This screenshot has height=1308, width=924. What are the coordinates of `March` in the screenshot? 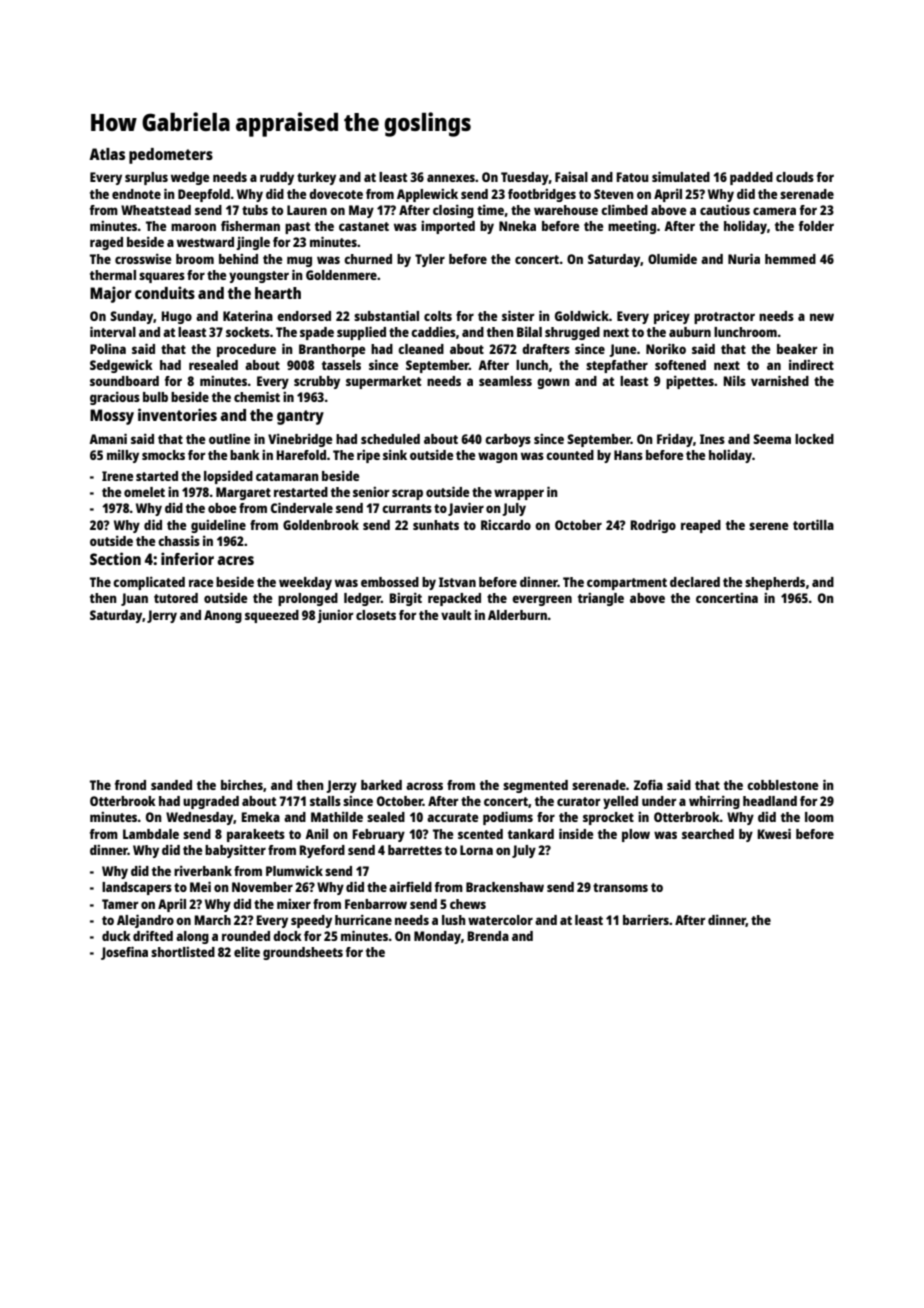 It's located at (212, 920).
